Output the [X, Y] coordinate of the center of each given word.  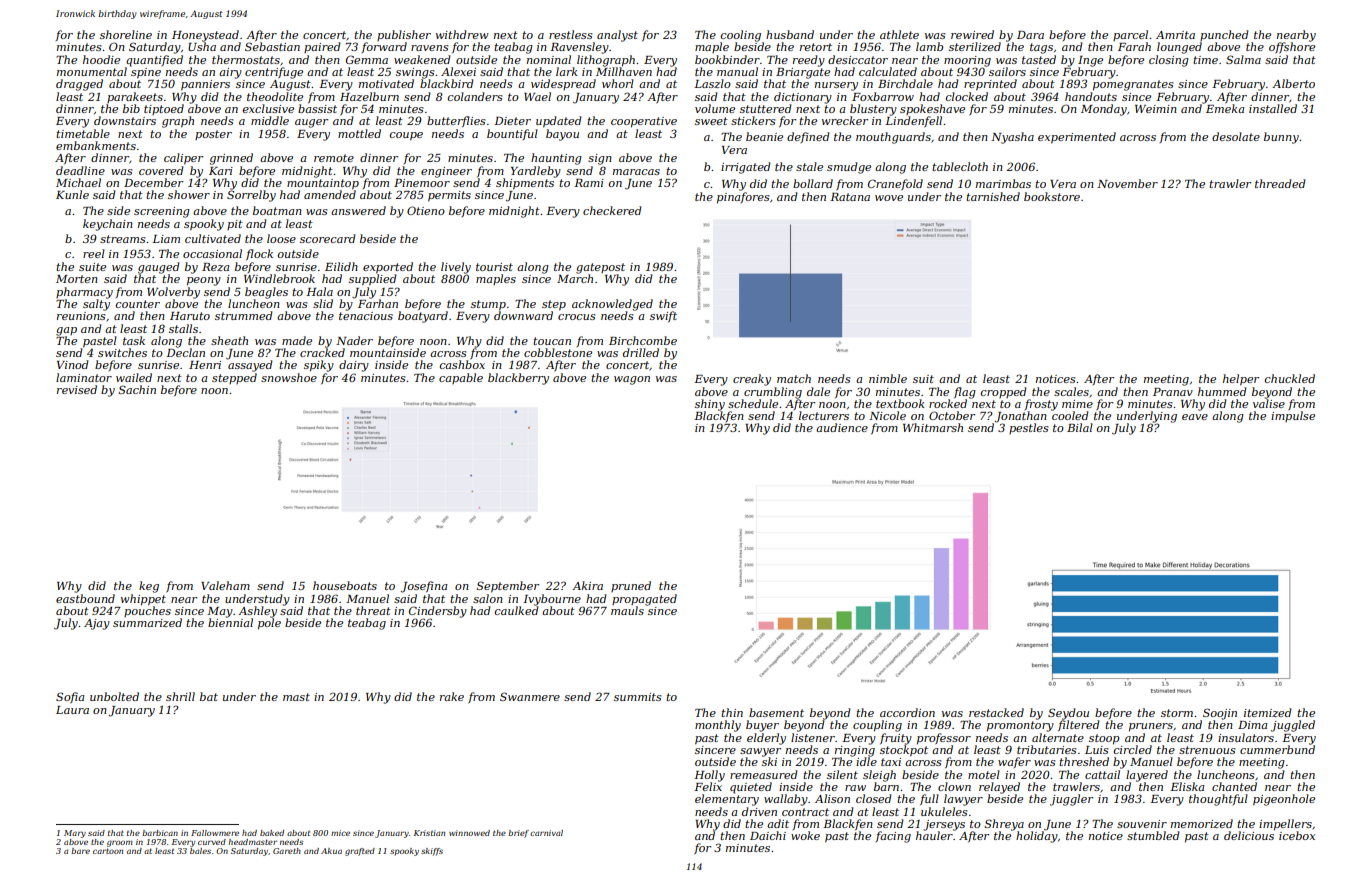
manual [737, 71]
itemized [1268, 712]
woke [805, 835]
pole [269, 624]
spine [146, 73]
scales [1071, 391]
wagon [632, 380]
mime [1077, 404]
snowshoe [289, 377]
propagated [644, 600]
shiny [710, 405]
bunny [1281, 138]
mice [340, 833]
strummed [244, 315]
